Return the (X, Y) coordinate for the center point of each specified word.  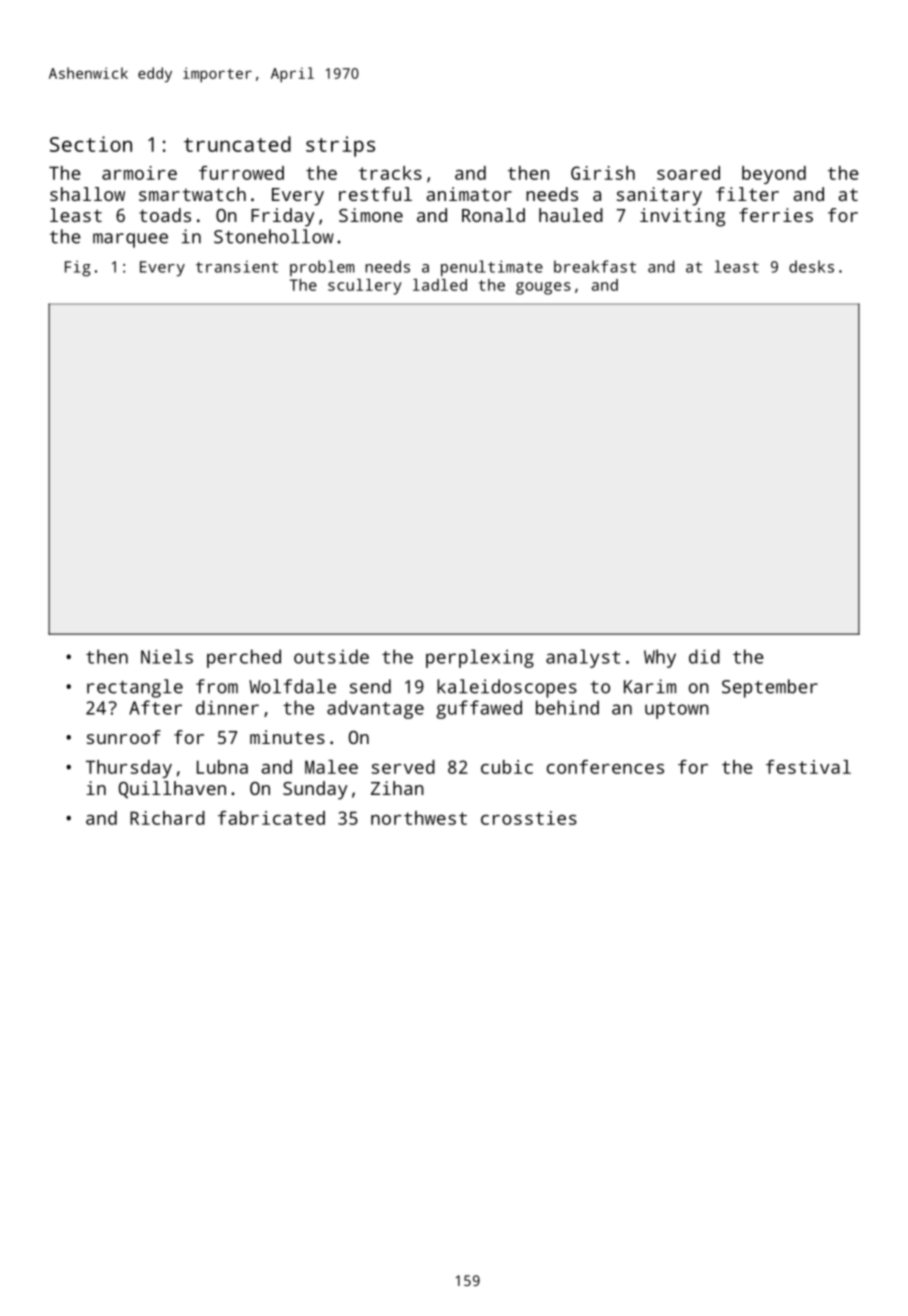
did (704, 656)
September (770, 688)
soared (688, 173)
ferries (776, 215)
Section (91, 144)
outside (331, 656)
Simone (371, 215)
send (370, 686)
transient (237, 267)
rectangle (135, 688)
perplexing (480, 658)
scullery (365, 287)
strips (340, 146)
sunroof (124, 737)
